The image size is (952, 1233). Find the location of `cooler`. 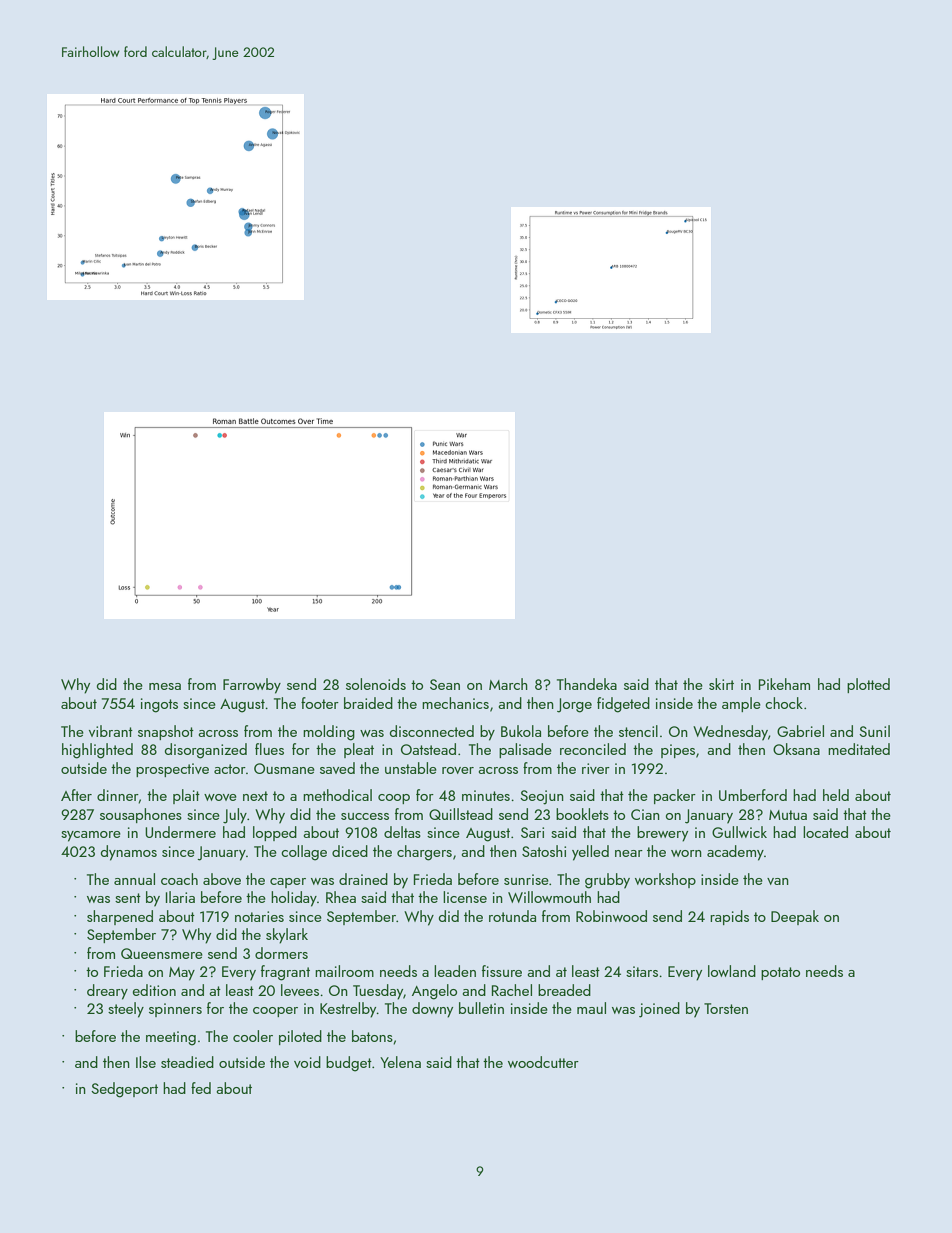

cooler is located at coordinates (253, 1036).
